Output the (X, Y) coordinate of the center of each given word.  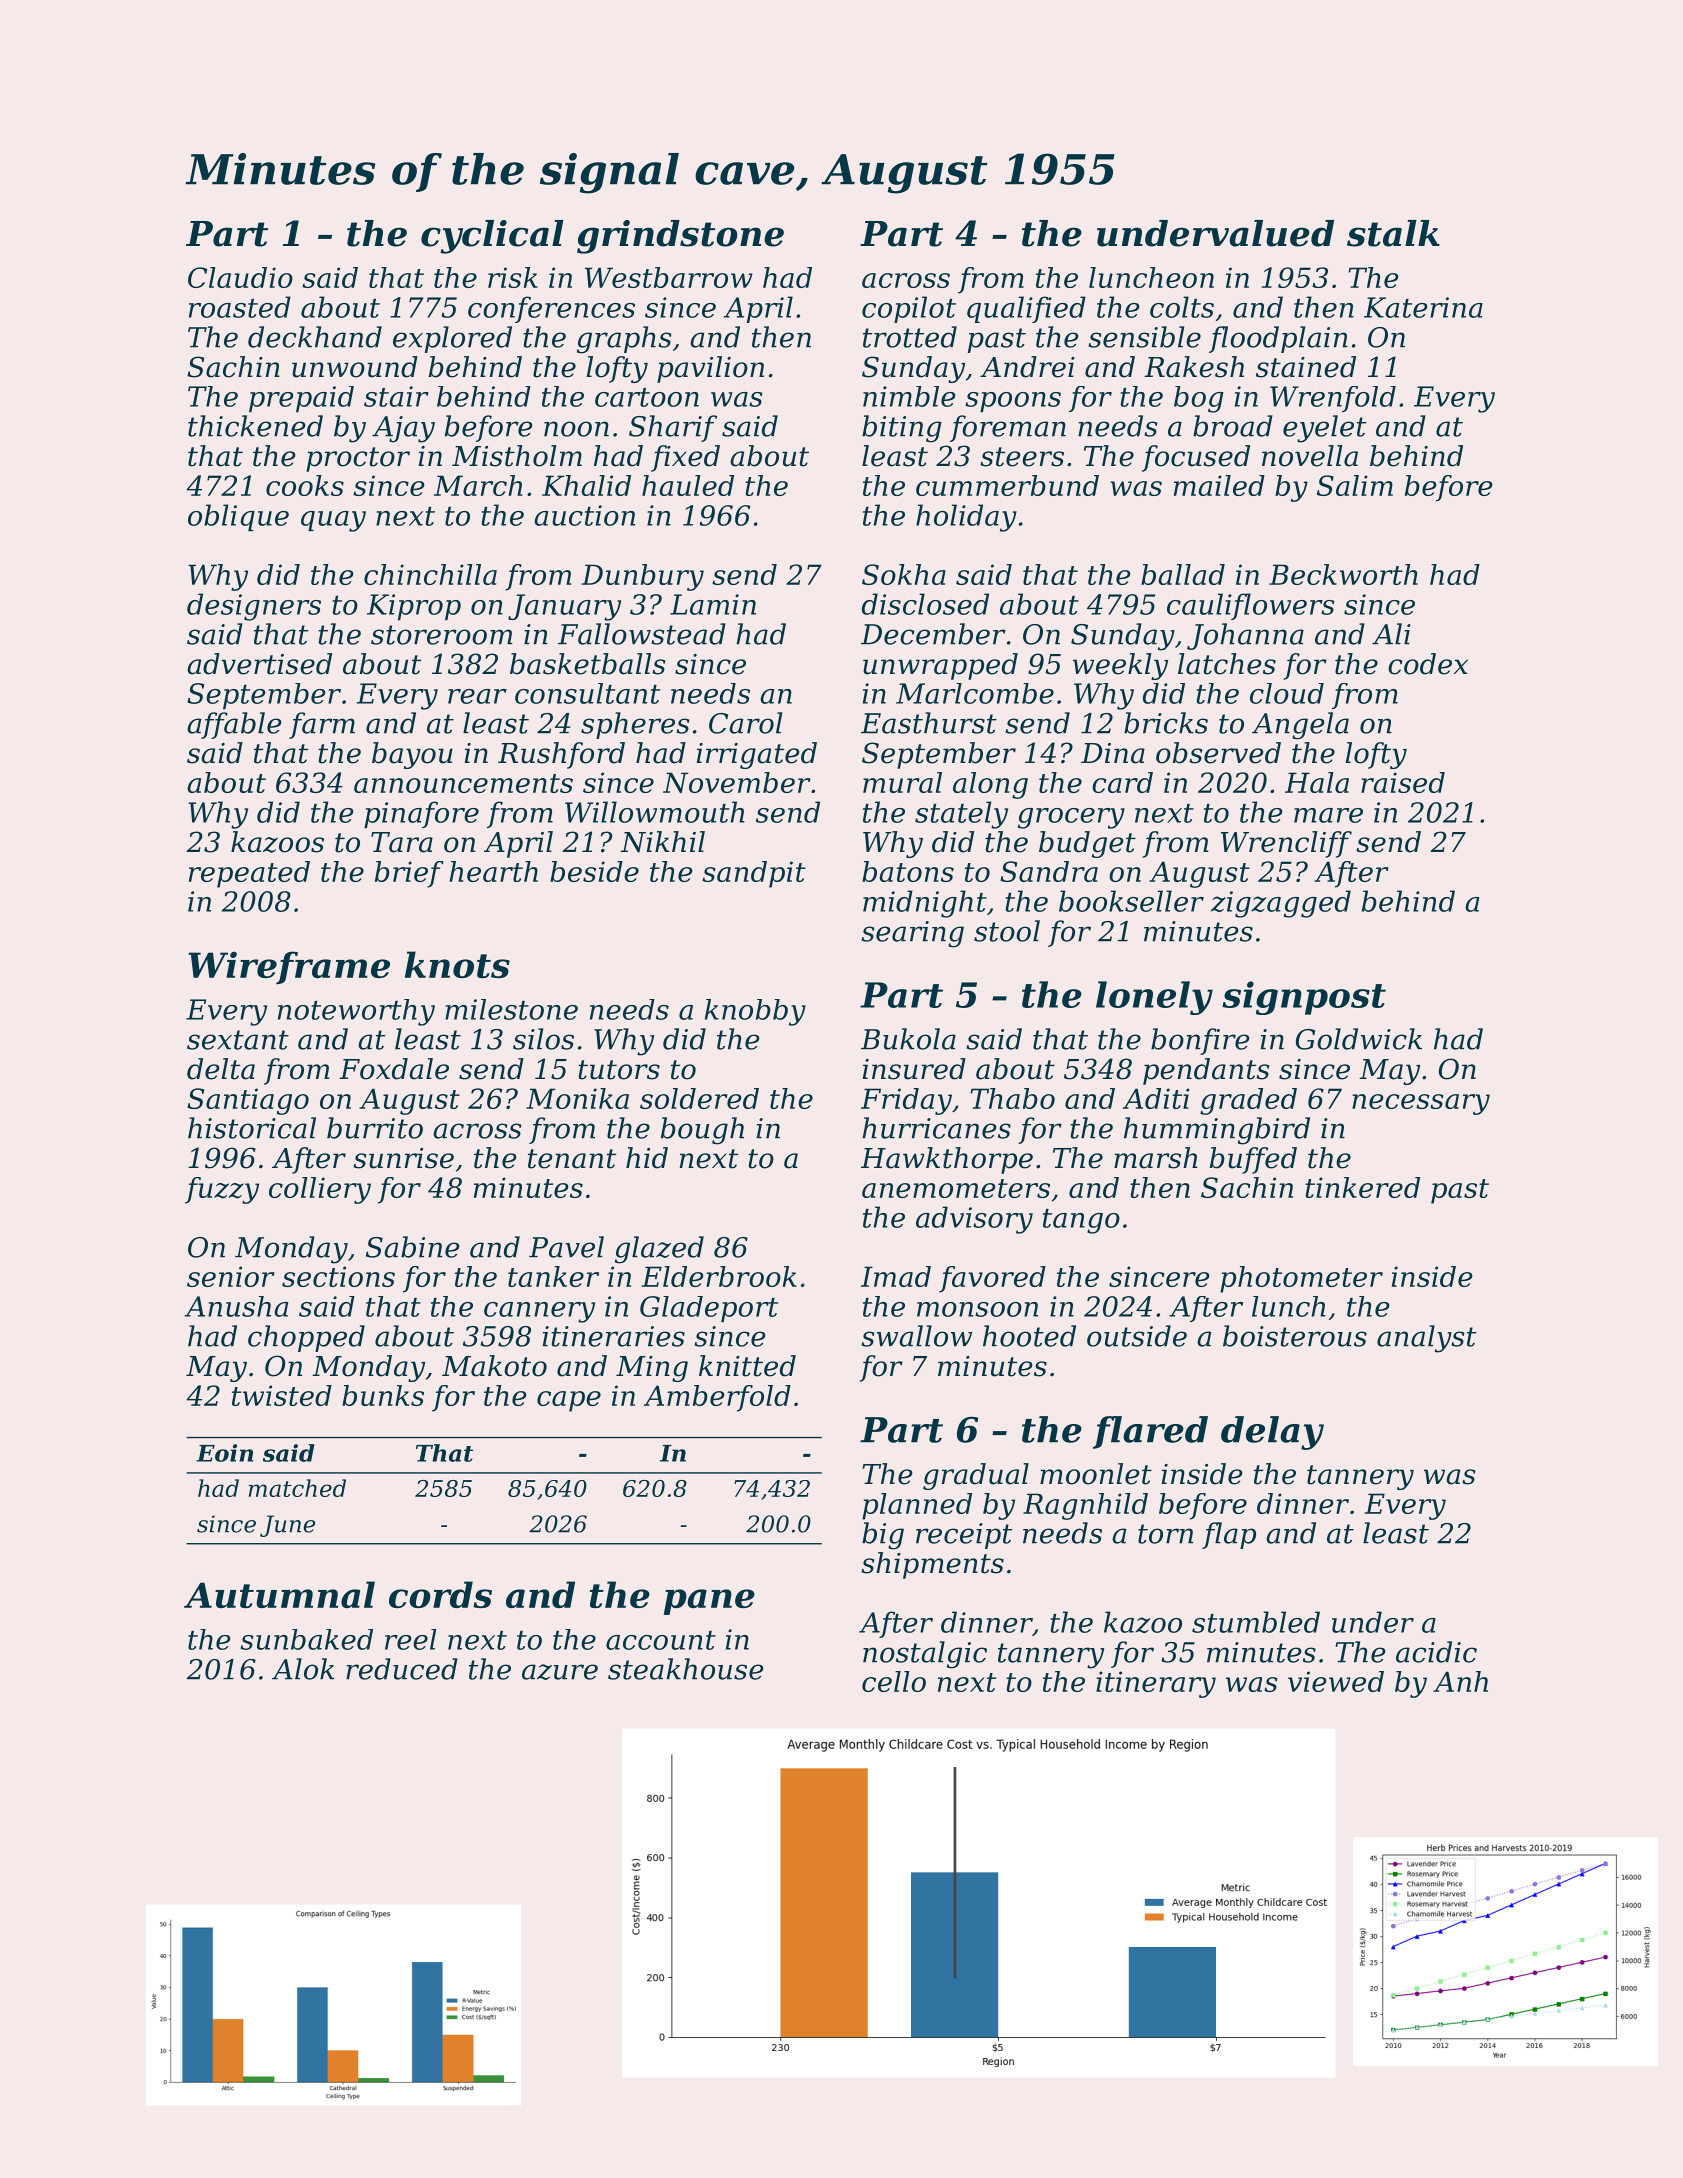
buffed (1253, 1160)
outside (1137, 1336)
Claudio (240, 277)
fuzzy (222, 1190)
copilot (909, 309)
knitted (747, 1366)
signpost (1304, 998)
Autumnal (279, 1594)
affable (234, 725)
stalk (1393, 233)
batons (908, 871)
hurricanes (936, 1128)
